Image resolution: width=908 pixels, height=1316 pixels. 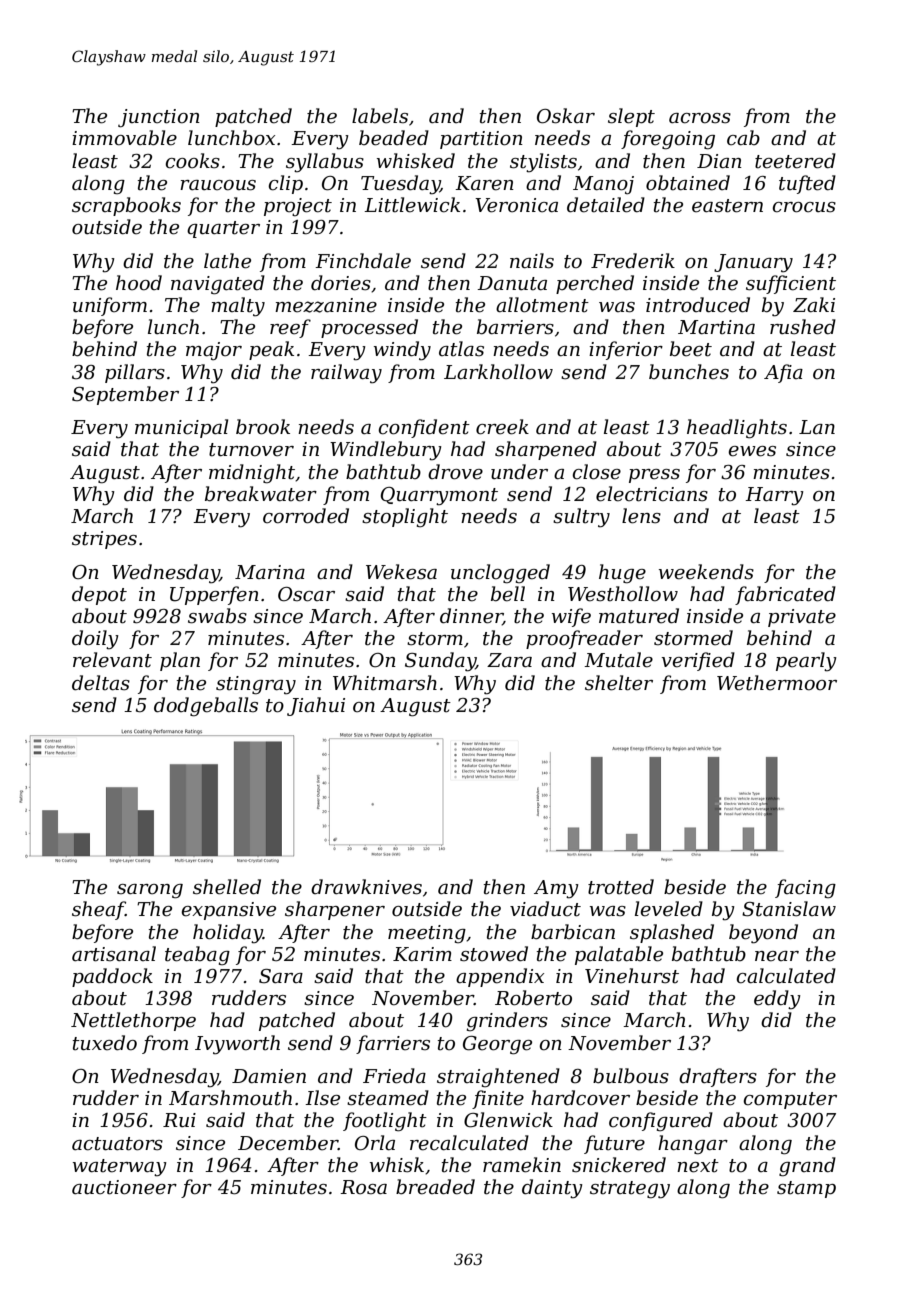 I want to click on Whitmarsh, so click(x=385, y=683).
